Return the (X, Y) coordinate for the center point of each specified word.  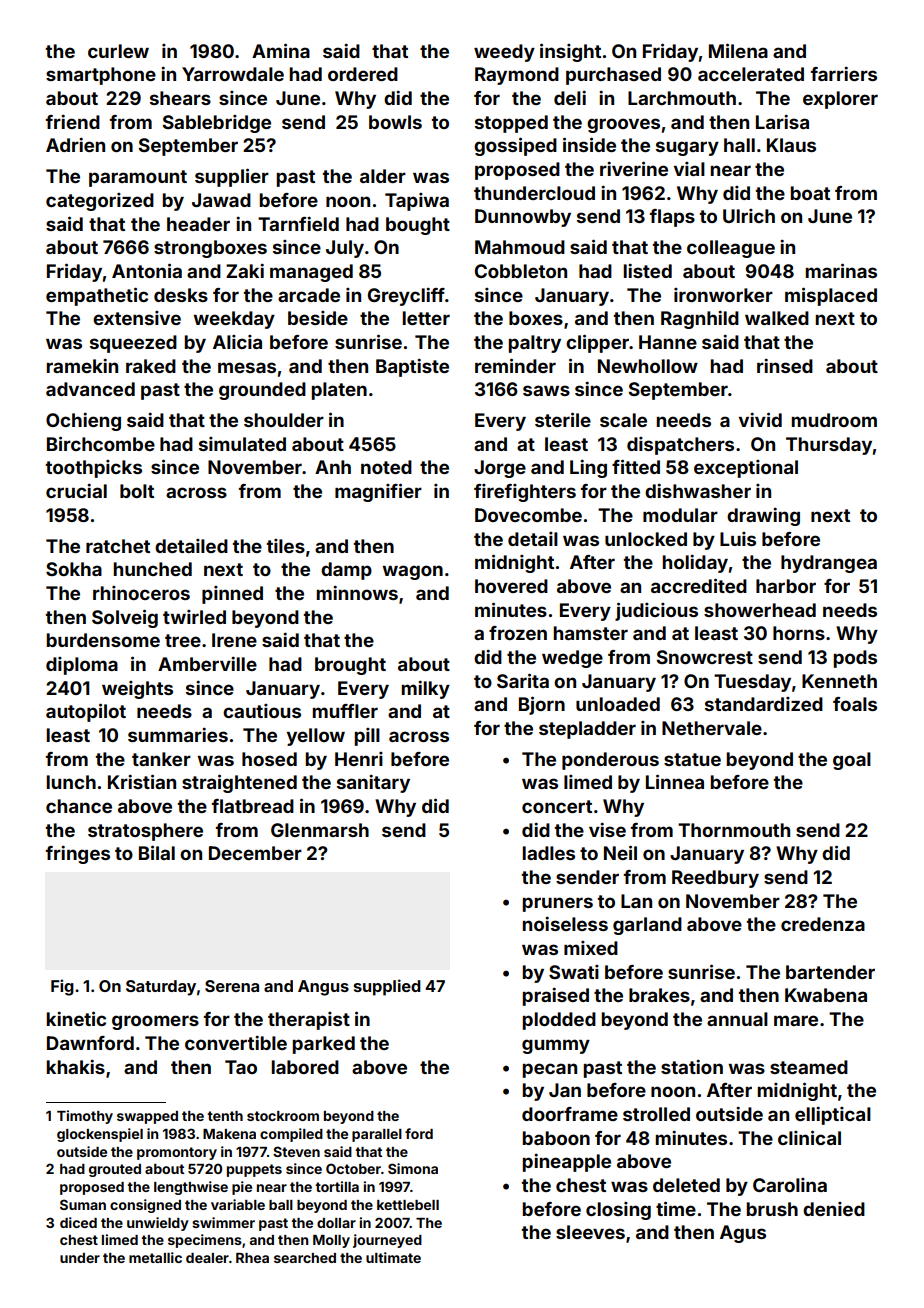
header (198, 224)
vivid (760, 419)
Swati (574, 972)
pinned (232, 595)
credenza (823, 924)
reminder (515, 365)
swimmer (223, 1222)
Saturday (161, 988)
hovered (511, 586)
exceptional (746, 469)
